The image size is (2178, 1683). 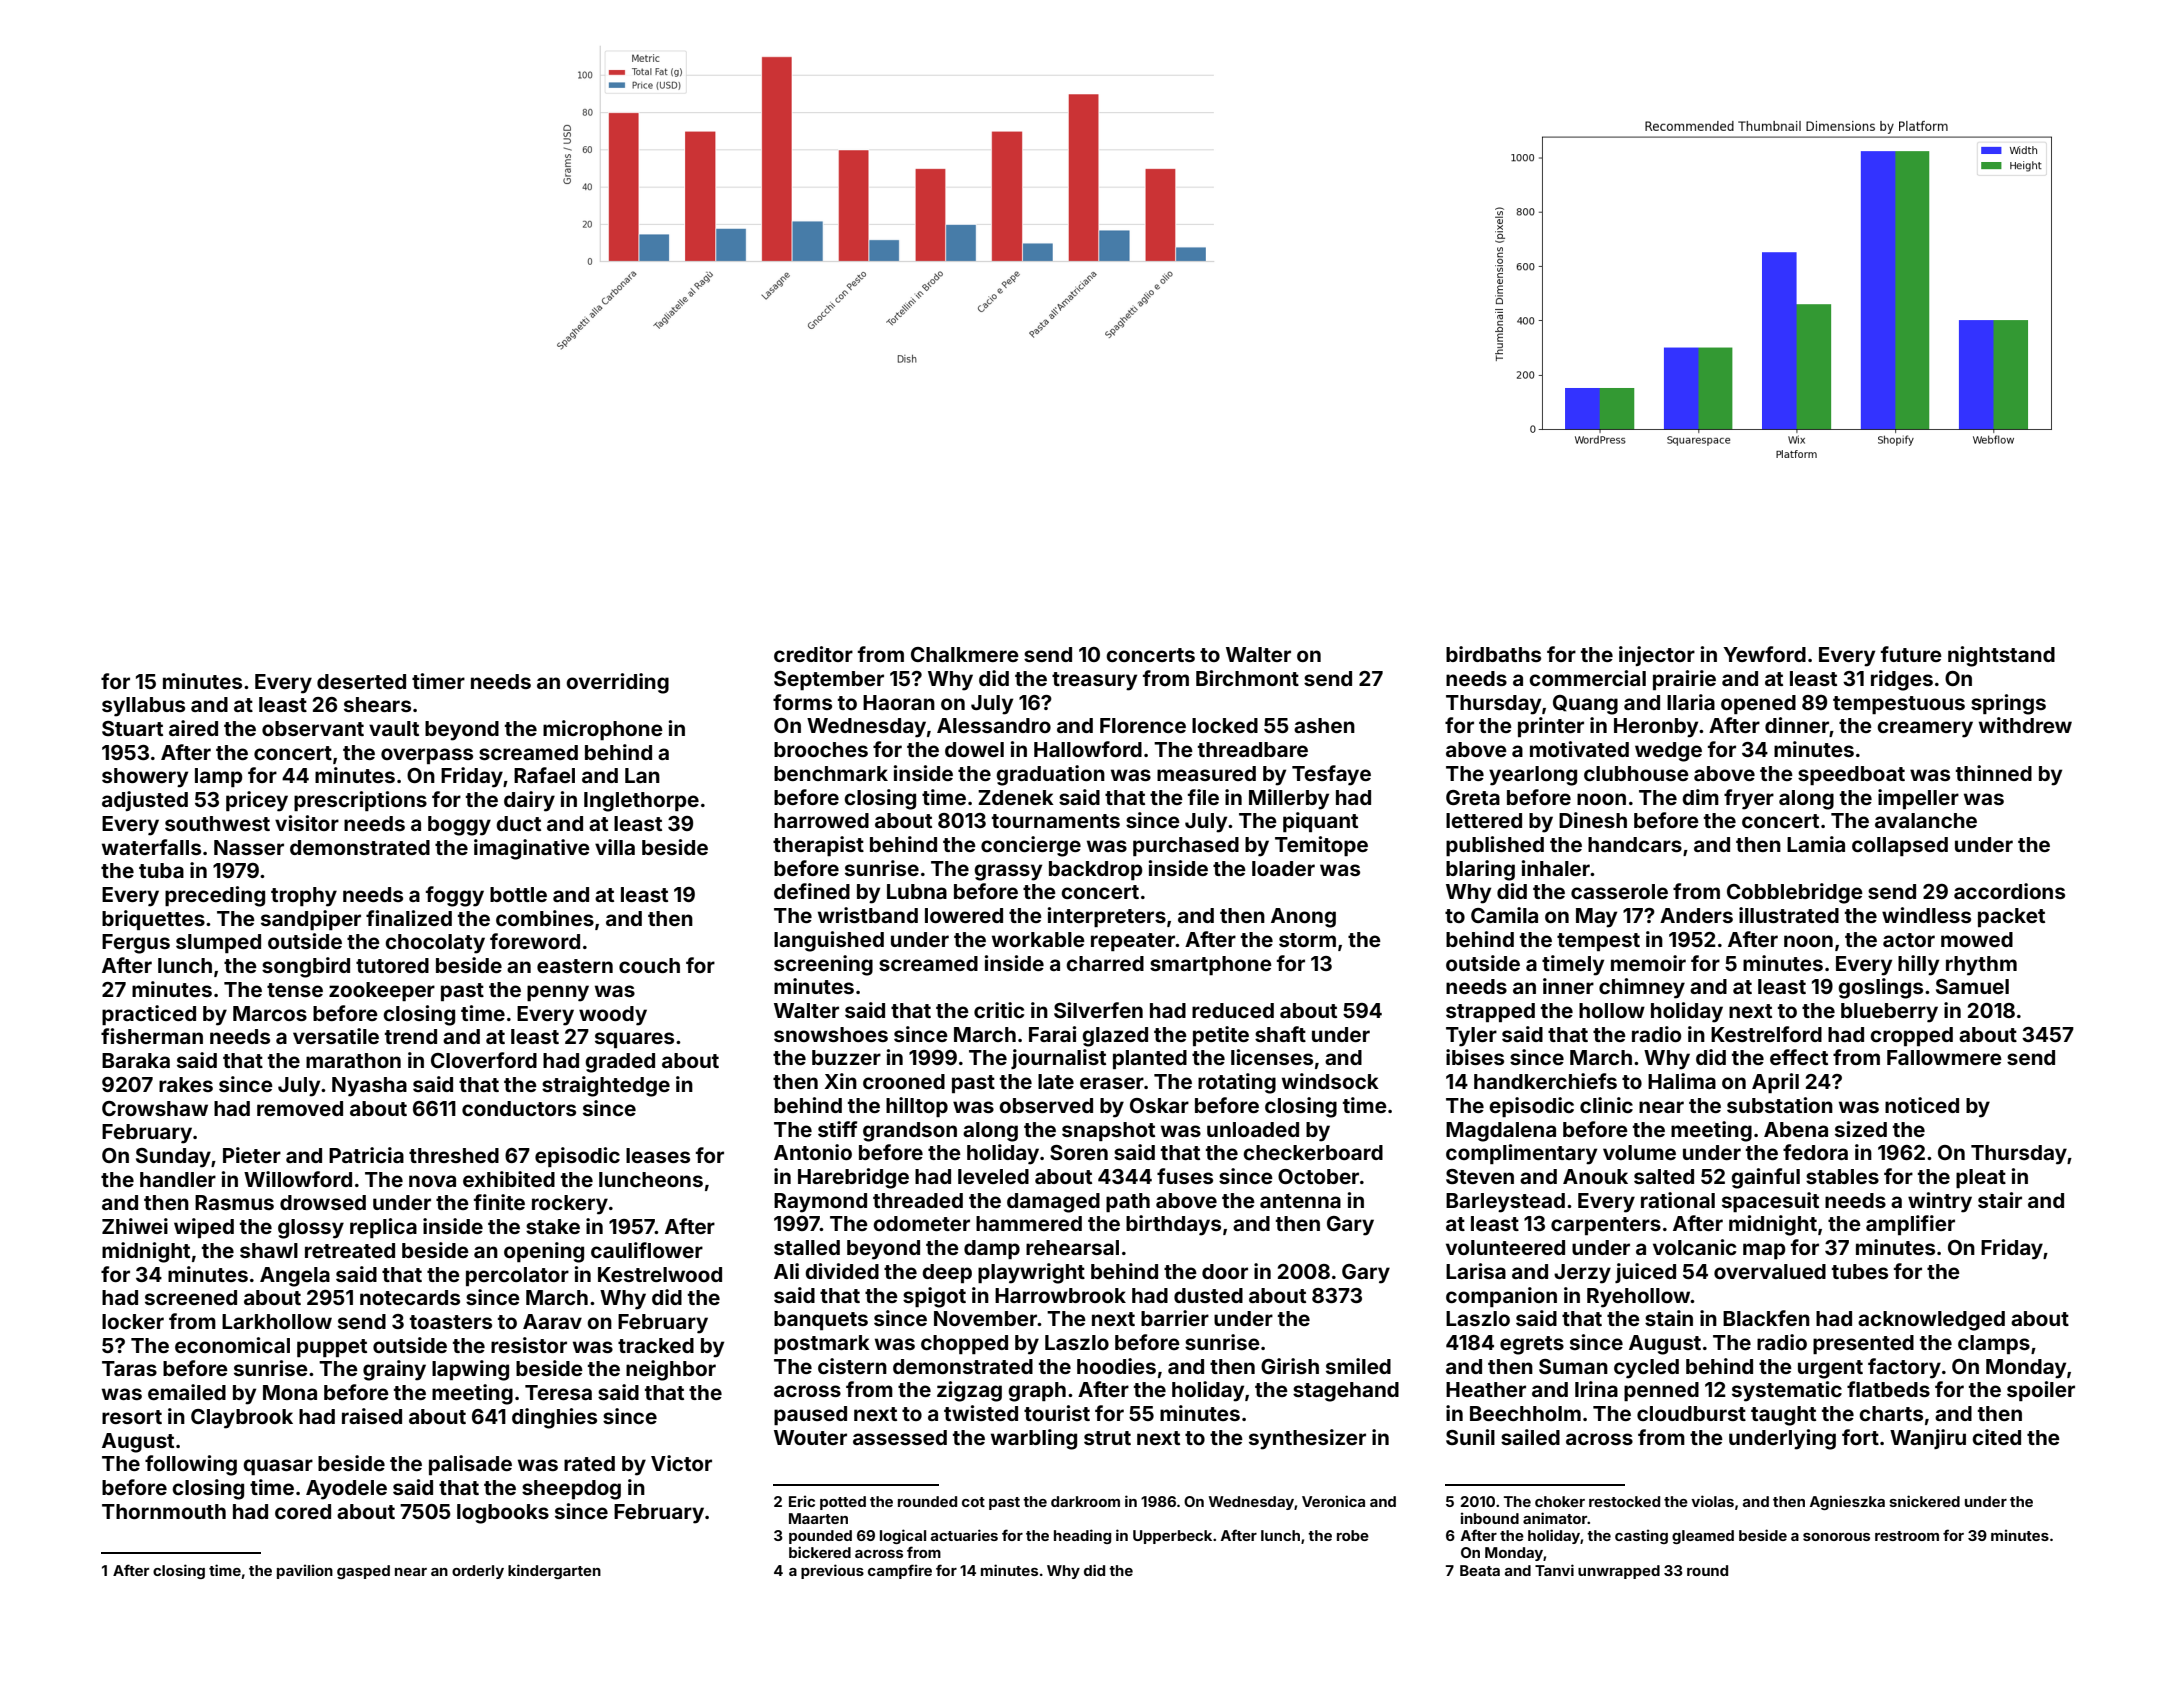 I want to click on collapsed, so click(x=1900, y=846).
